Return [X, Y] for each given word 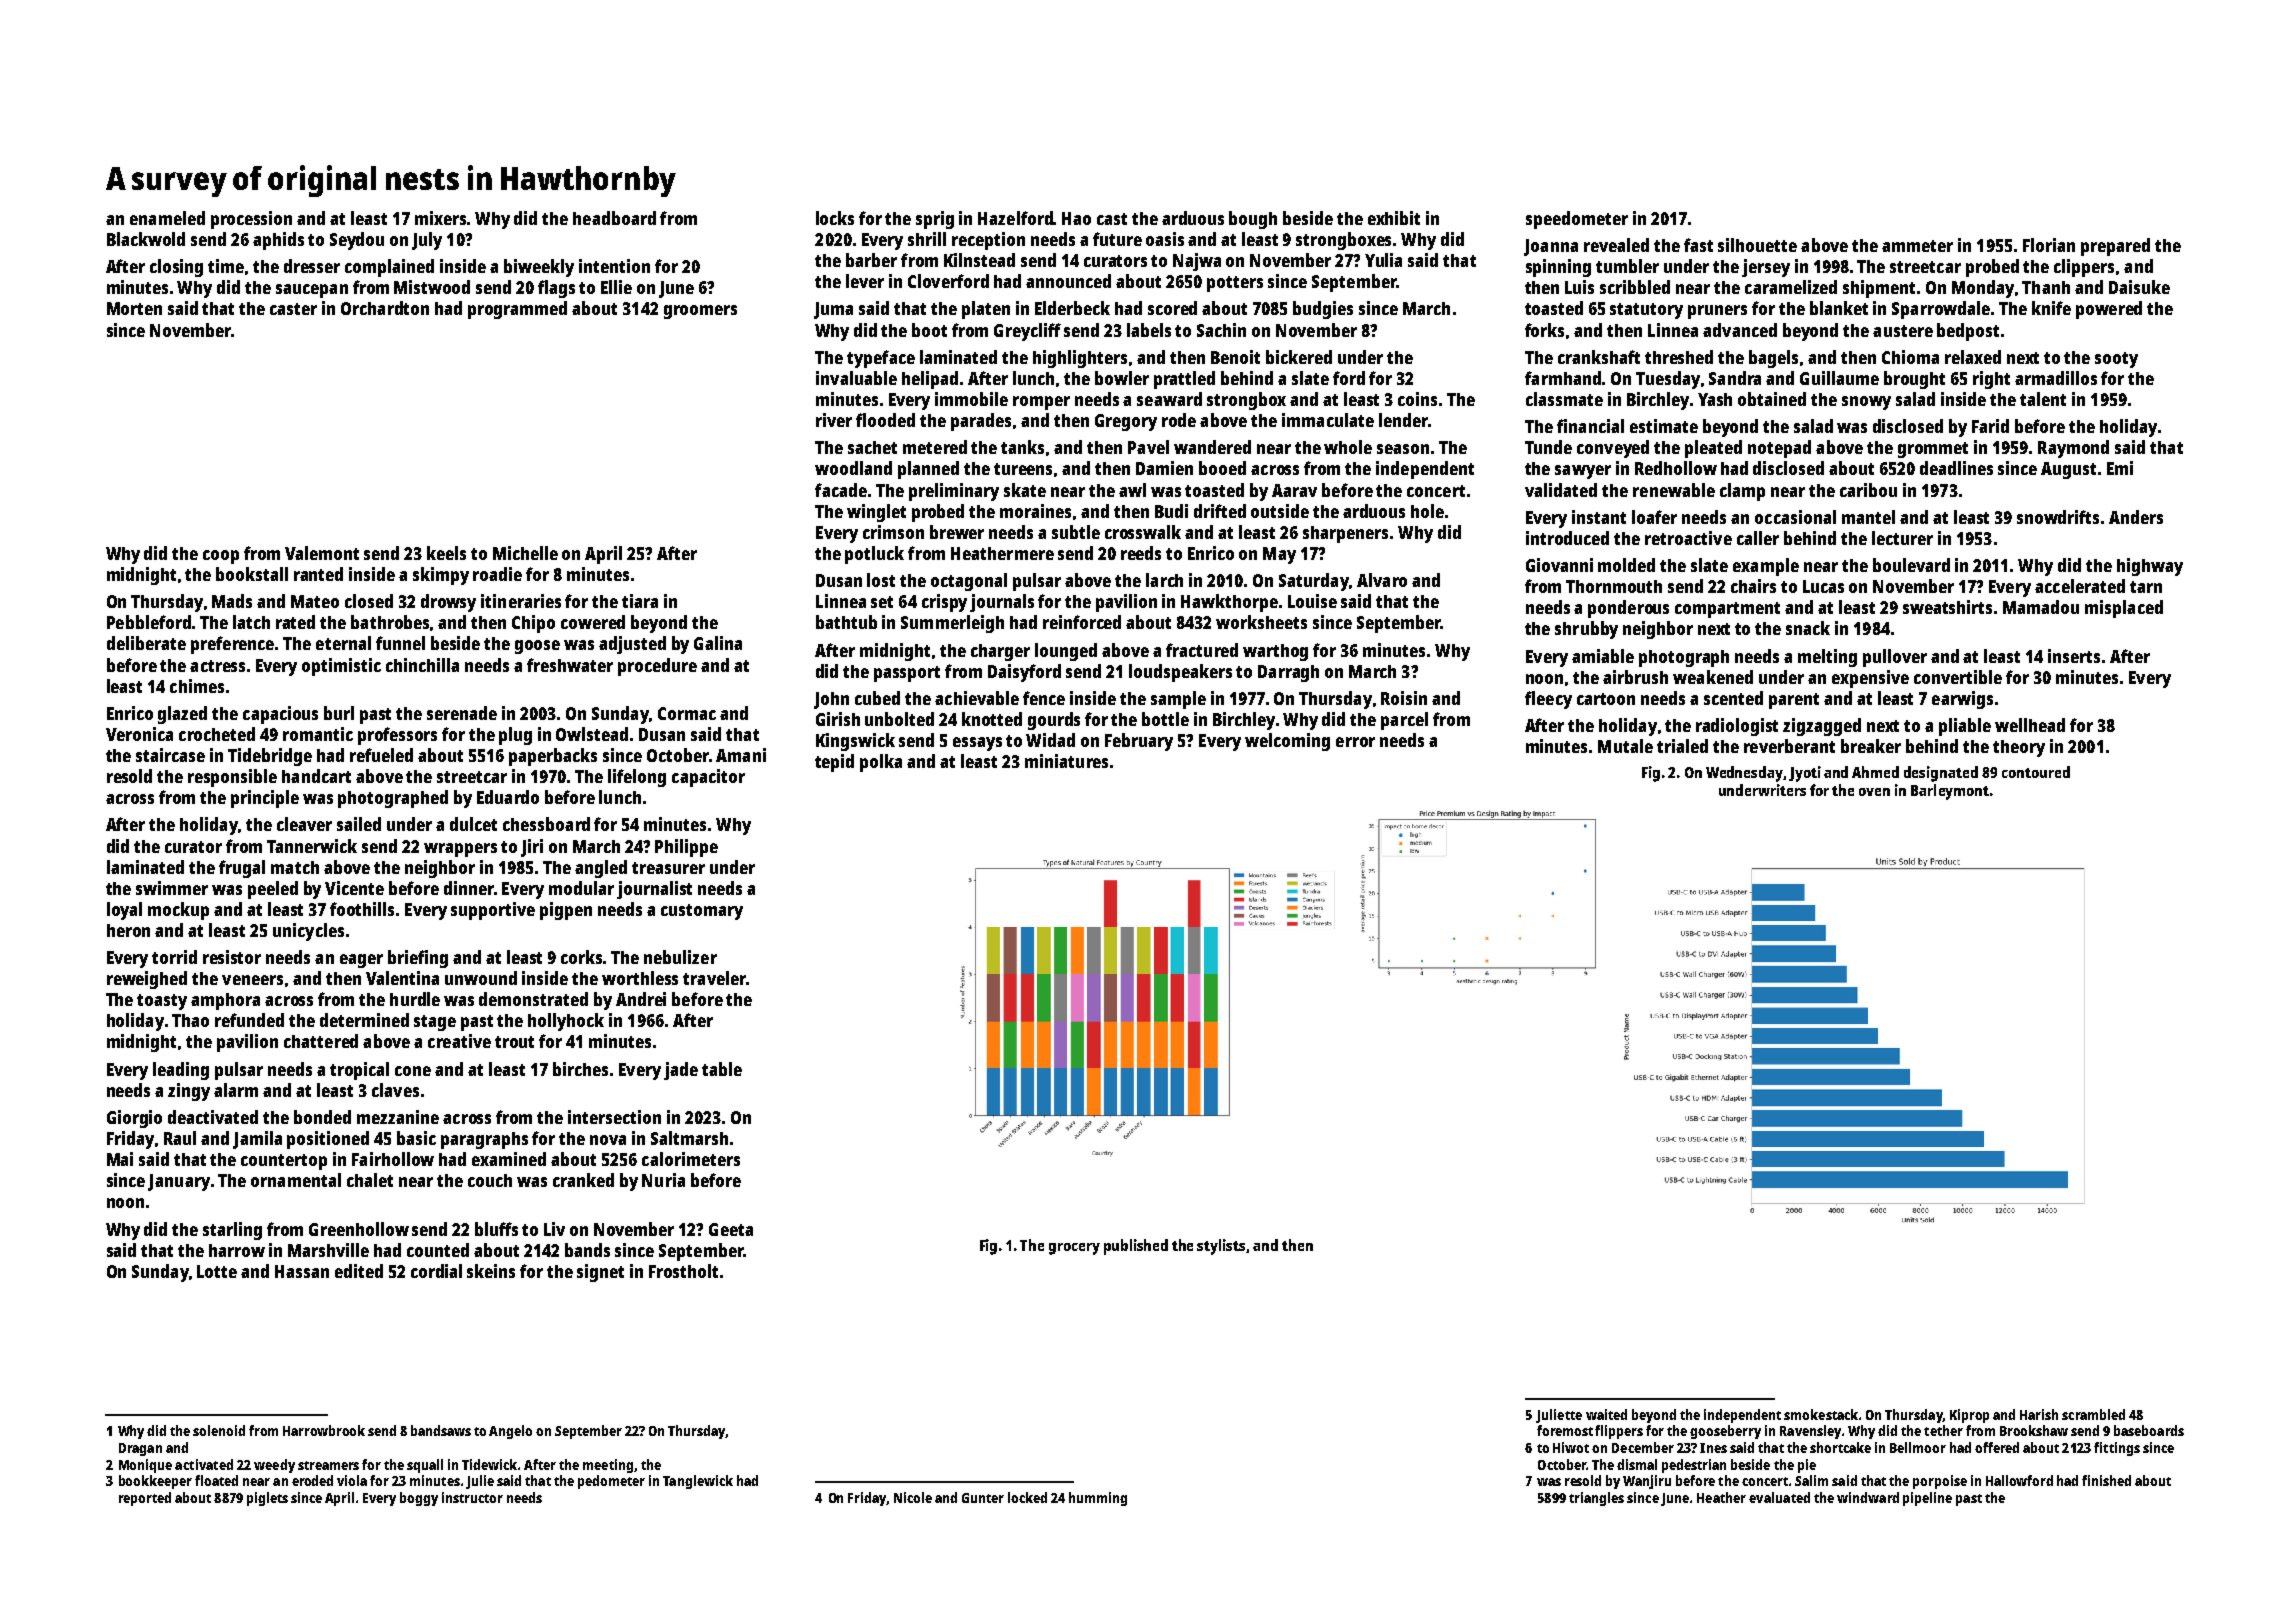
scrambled [2093, 1414]
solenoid [219, 1430]
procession [251, 220]
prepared [2115, 247]
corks [581, 957]
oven [1874, 792]
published [1136, 1247]
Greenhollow [359, 1229]
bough [1253, 220]
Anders [2136, 517]
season [1403, 449]
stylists [1221, 1247]
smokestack [1821, 1414]
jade [681, 1071]
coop [221, 557]
